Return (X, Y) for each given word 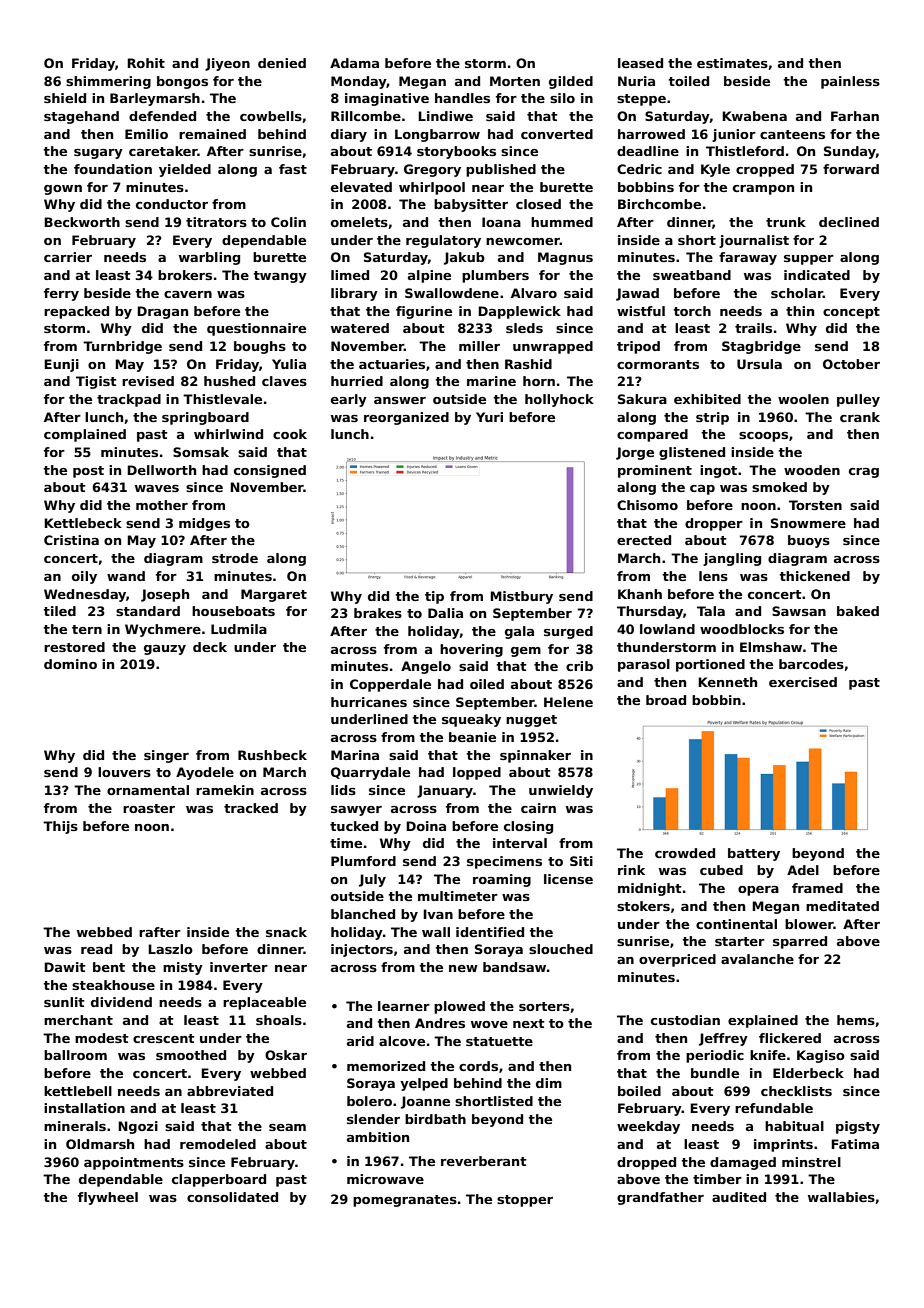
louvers (124, 772)
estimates (732, 63)
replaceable (264, 1003)
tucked (354, 826)
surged (568, 632)
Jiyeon (227, 64)
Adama (354, 63)
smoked (779, 487)
